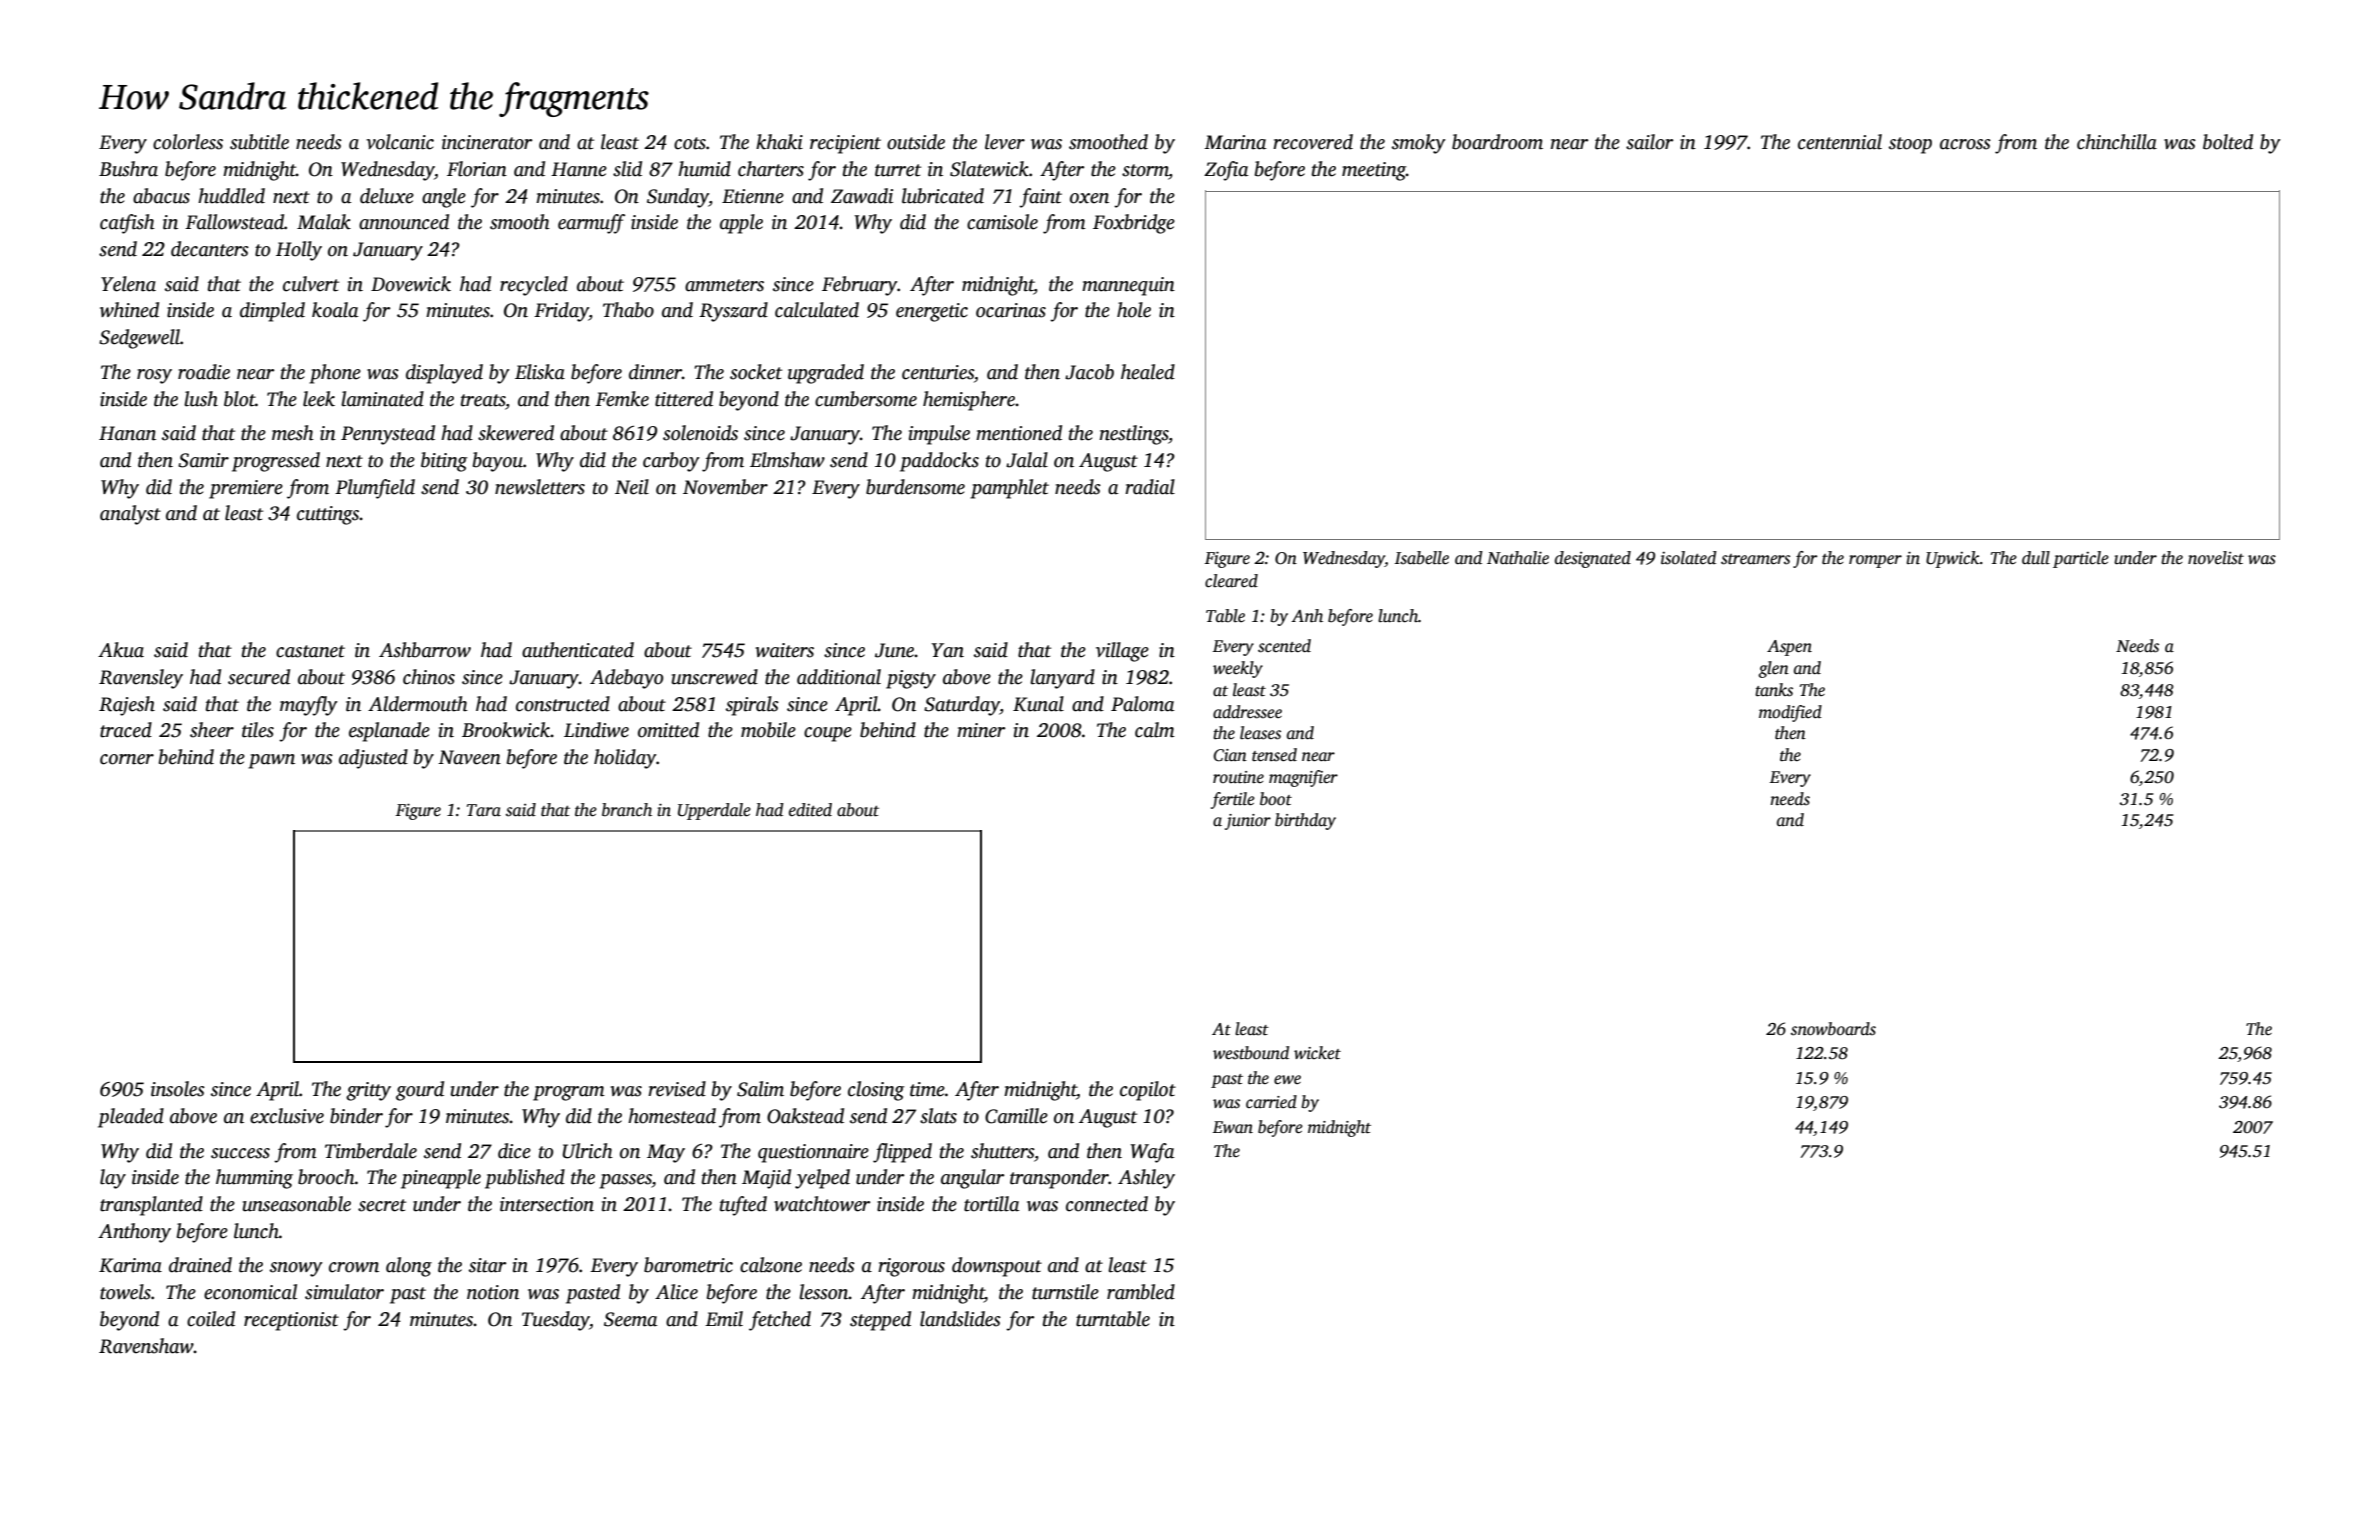 The width and height of the screenshot is (2380, 1540). Describe the element at coordinates (822, 1204) in the screenshot. I see `watchtower` at that location.
